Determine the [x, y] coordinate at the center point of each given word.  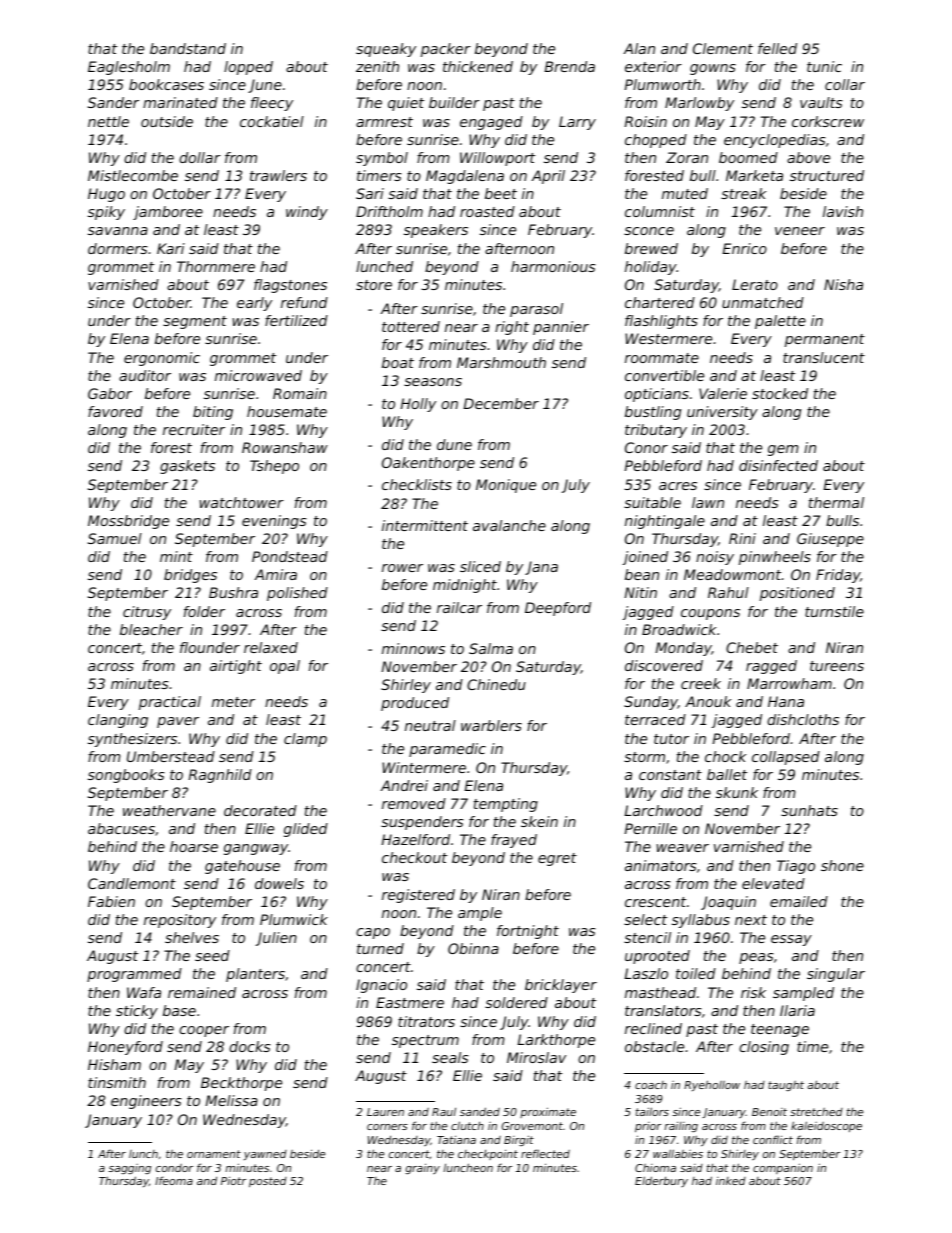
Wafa [144, 992]
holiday [651, 268]
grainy [422, 1169]
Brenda [569, 66]
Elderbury [661, 1181]
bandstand [188, 48]
